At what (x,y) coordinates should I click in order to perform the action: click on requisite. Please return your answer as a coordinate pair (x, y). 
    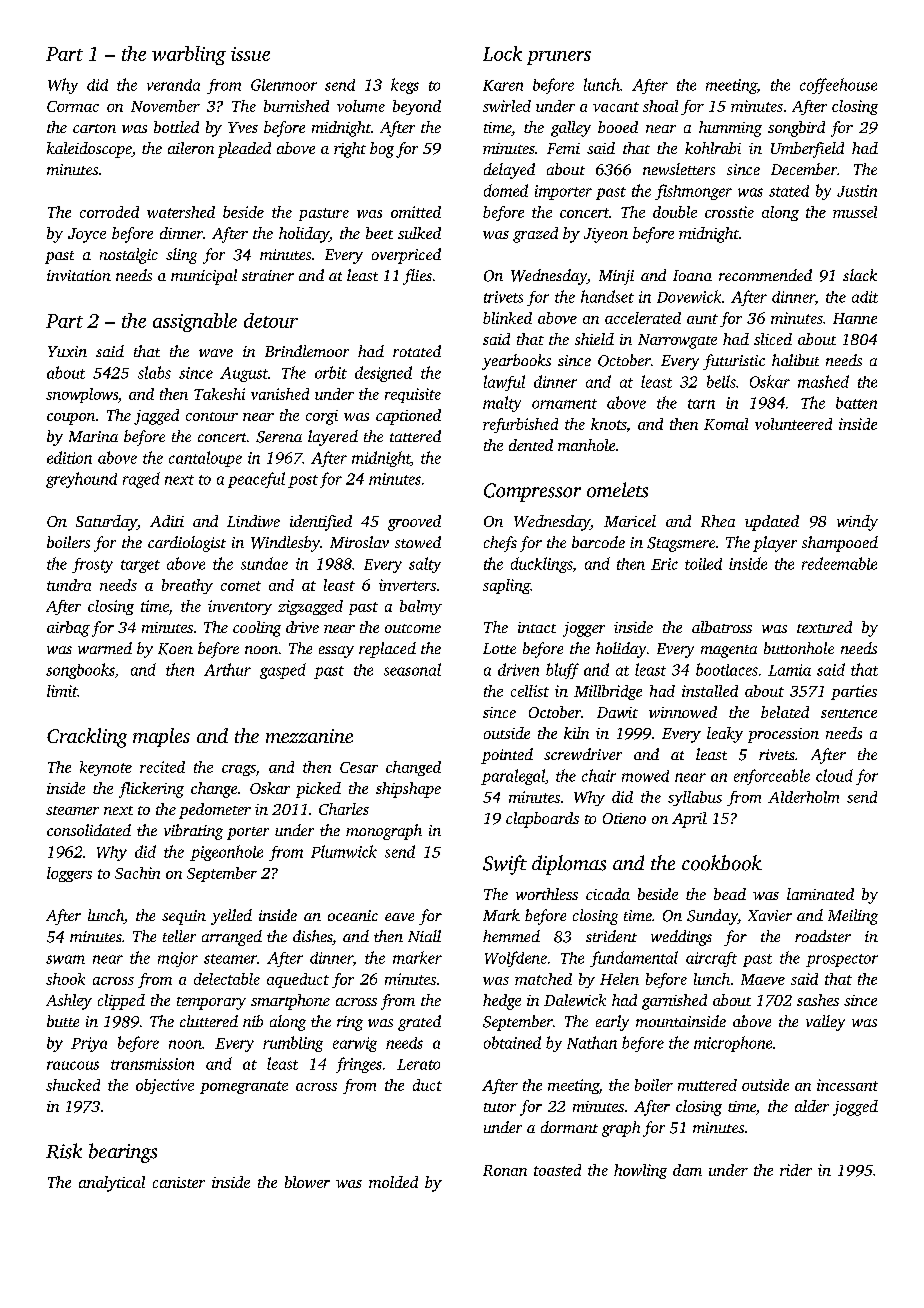
    Looking at the image, I should click on (413, 395).
